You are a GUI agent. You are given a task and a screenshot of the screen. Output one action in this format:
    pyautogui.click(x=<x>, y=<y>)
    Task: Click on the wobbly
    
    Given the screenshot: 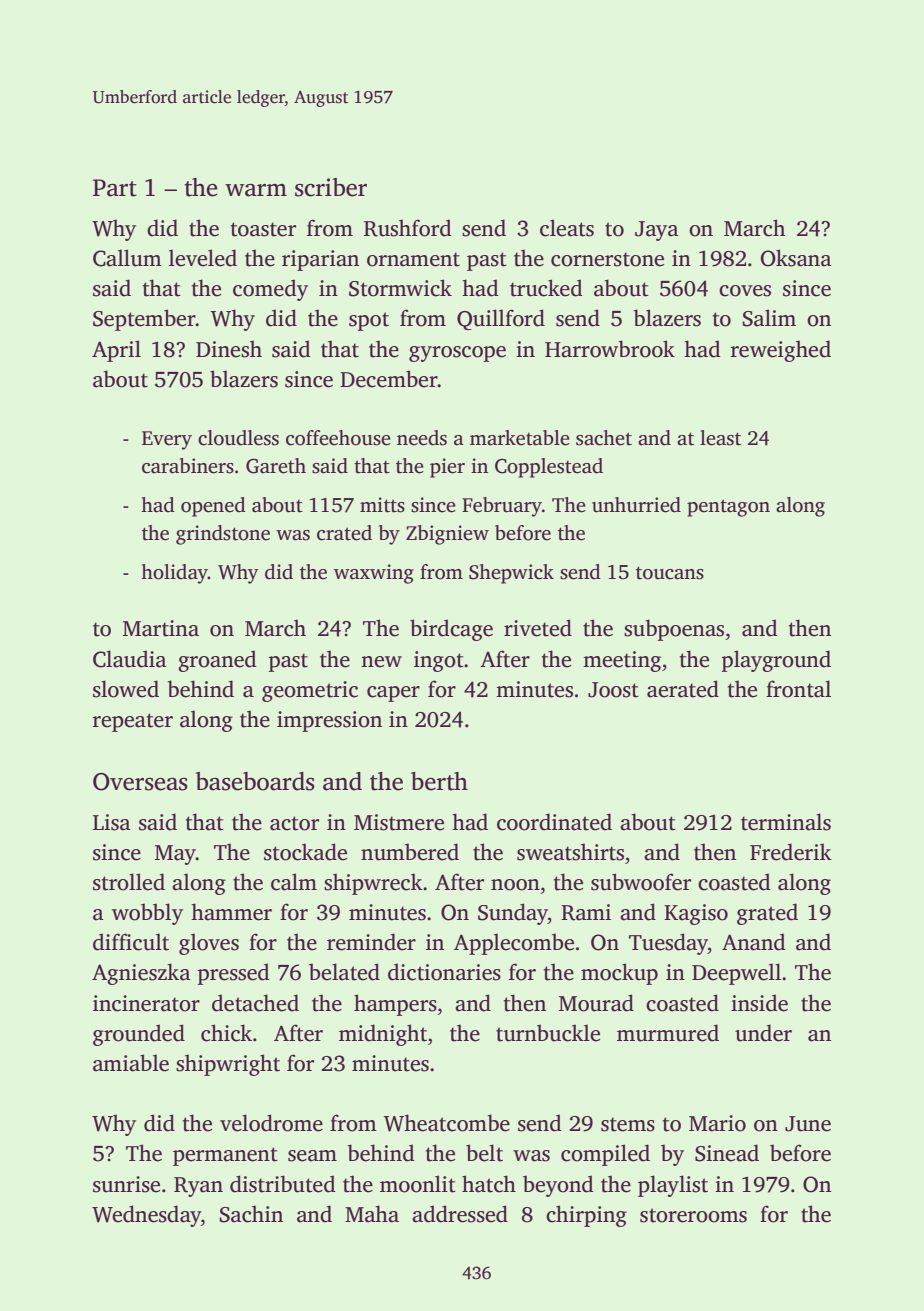 What is the action you would take?
    pyautogui.click(x=147, y=914)
